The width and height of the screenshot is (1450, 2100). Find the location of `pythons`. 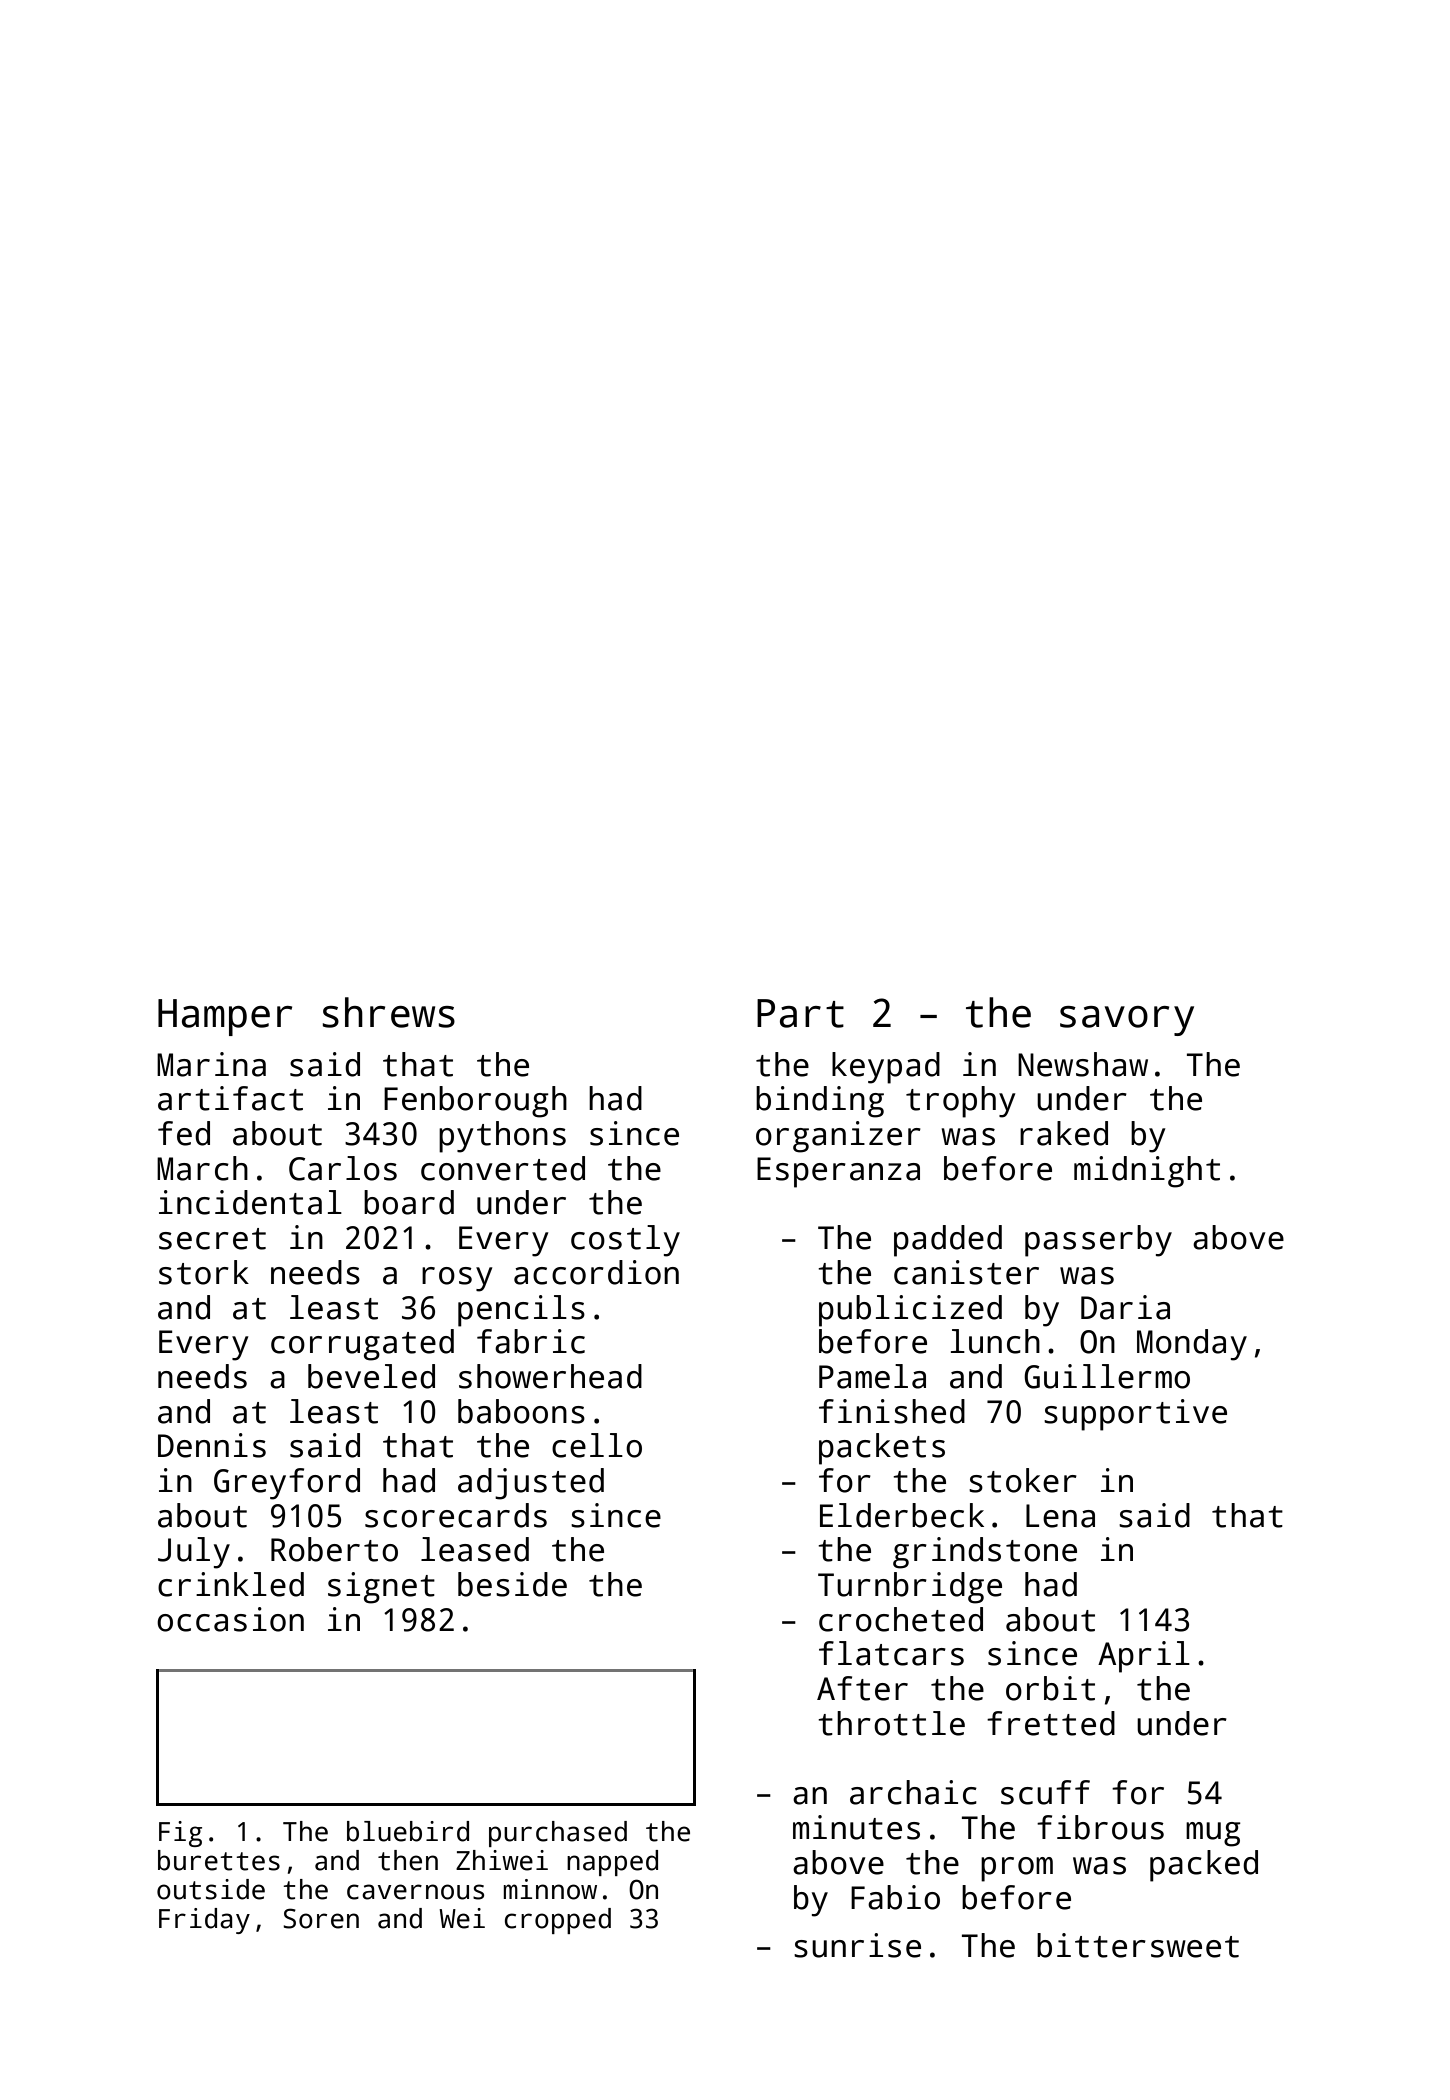

pythons is located at coordinates (502, 1137).
